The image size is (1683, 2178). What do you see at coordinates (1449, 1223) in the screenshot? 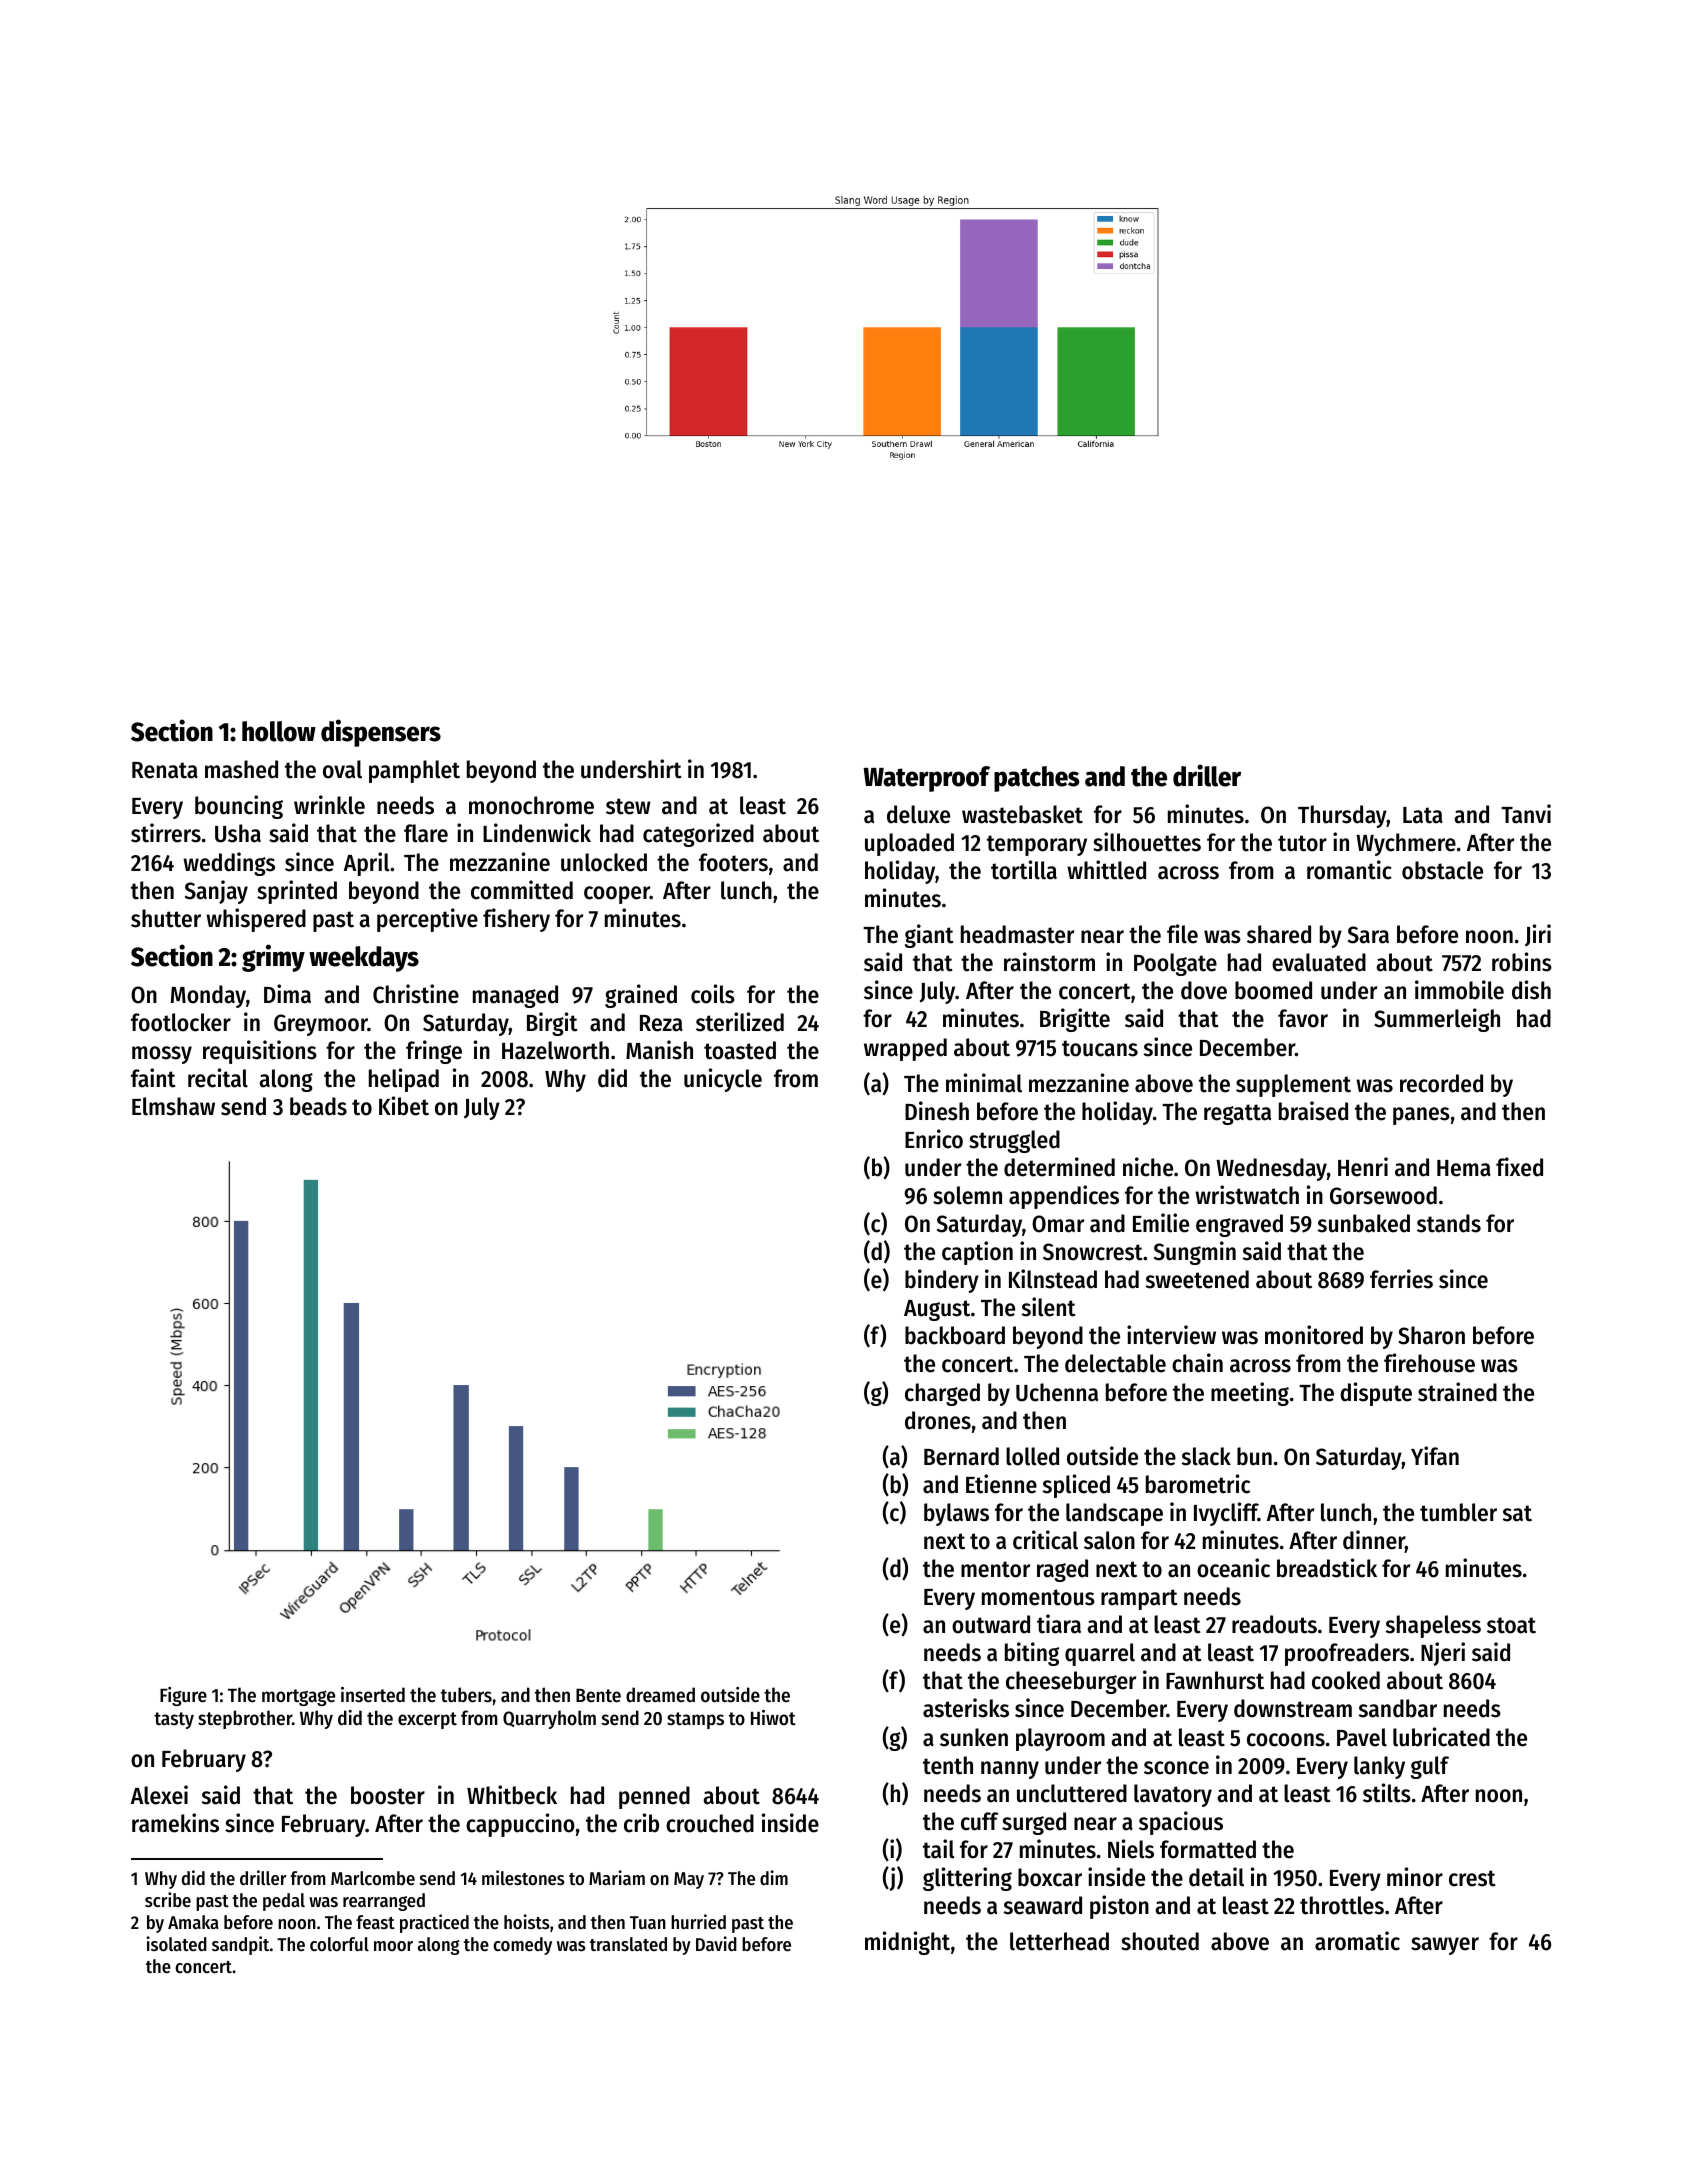
I see `stands` at bounding box center [1449, 1223].
